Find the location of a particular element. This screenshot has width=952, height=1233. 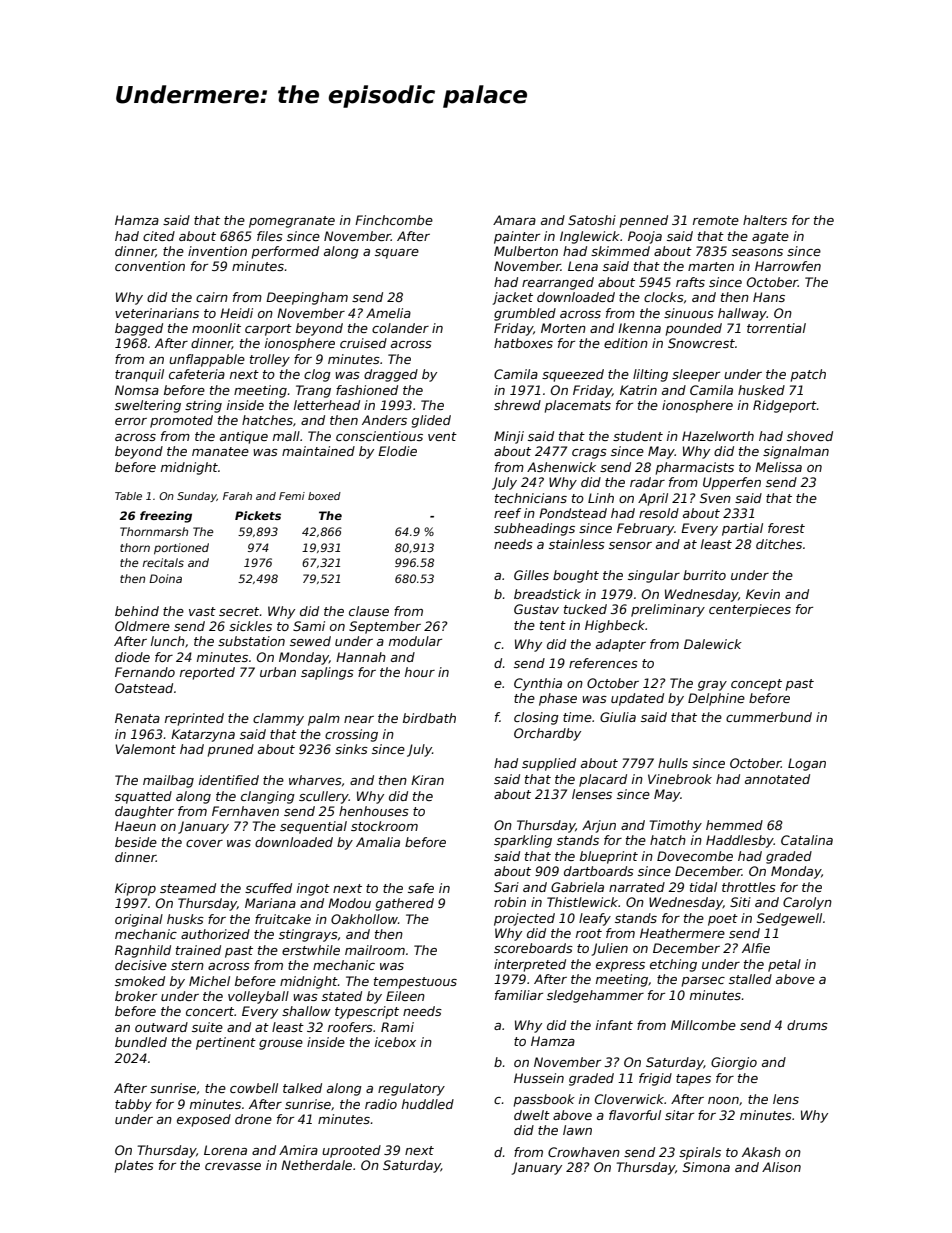

Ashenwick is located at coordinates (561, 467).
